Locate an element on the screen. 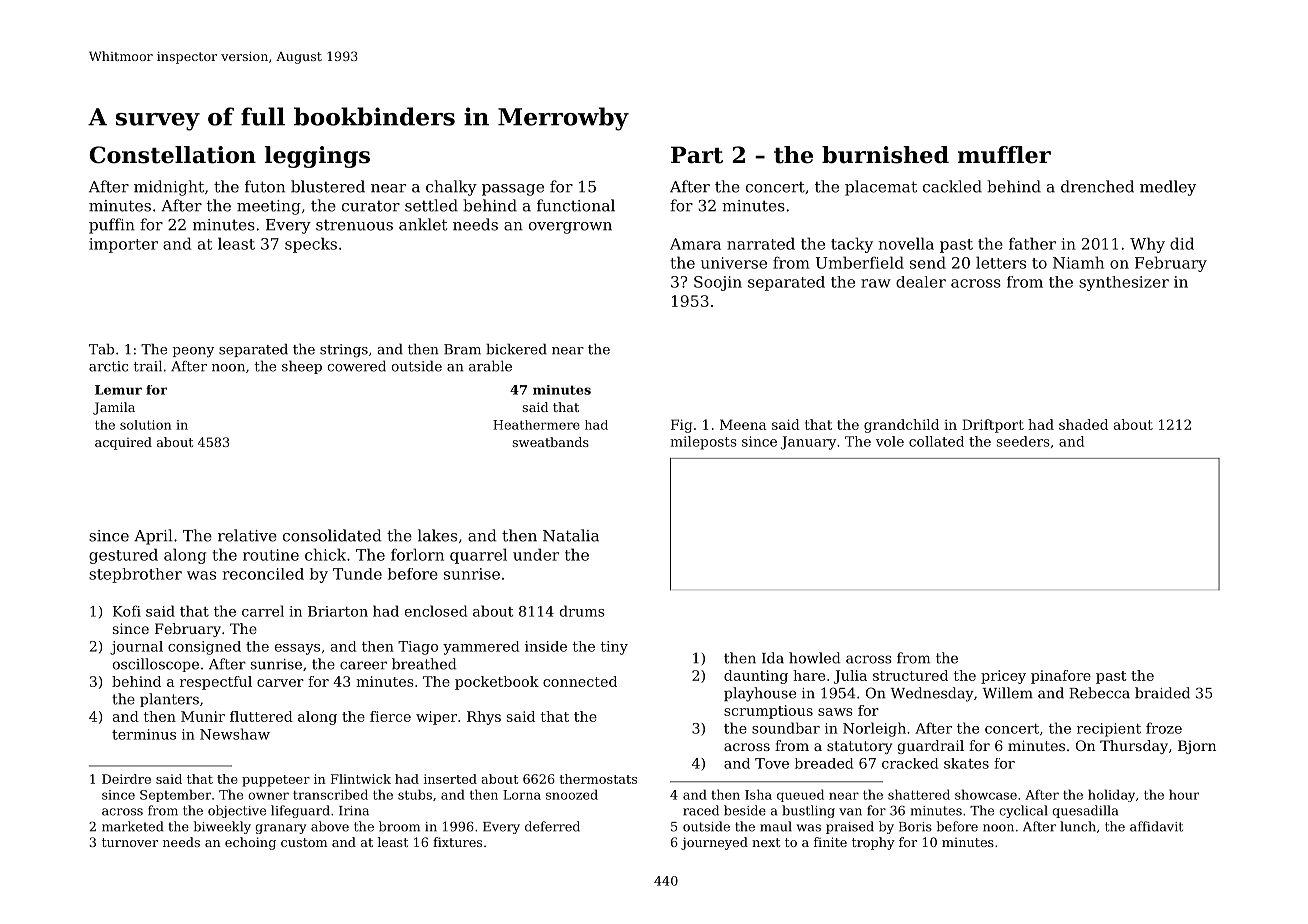  Part is located at coordinates (697, 155).
